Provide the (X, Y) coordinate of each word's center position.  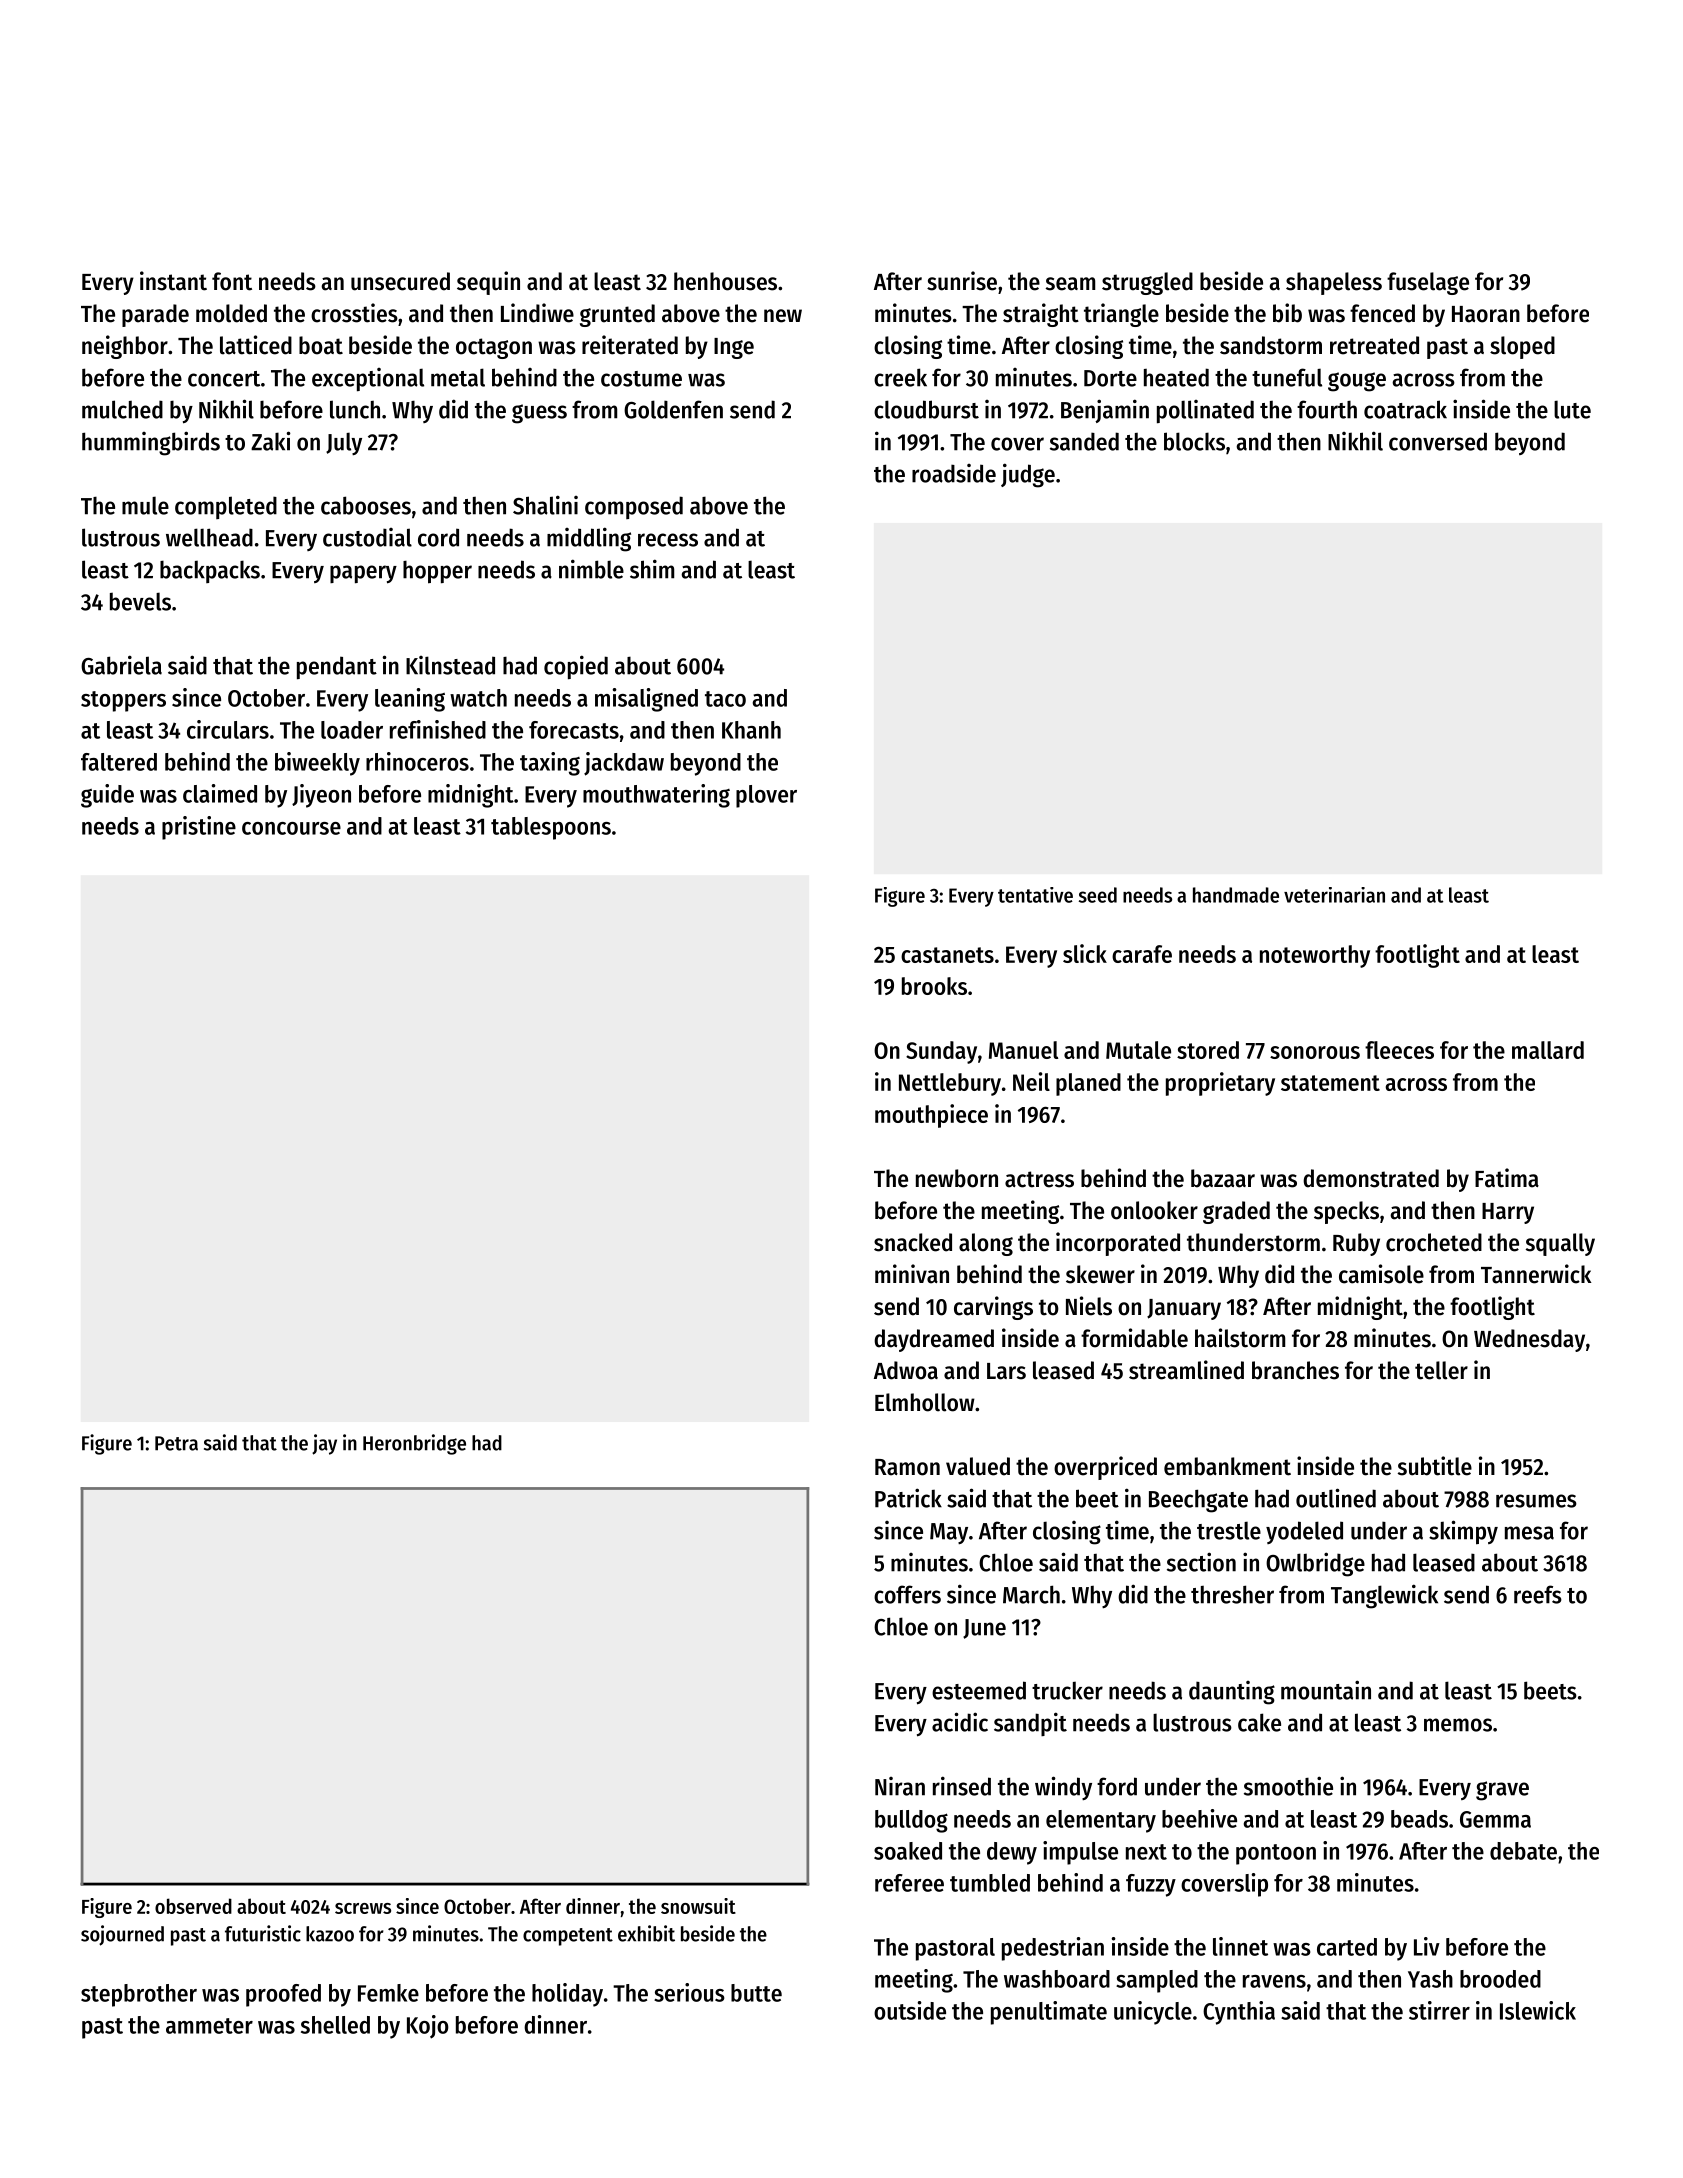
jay (324, 1444)
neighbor (125, 347)
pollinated (1205, 412)
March (1031, 1594)
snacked (913, 1242)
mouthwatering (656, 796)
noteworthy (1315, 956)
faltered (119, 762)
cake (1259, 1722)
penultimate (1049, 2013)
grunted (617, 315)
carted (1347, 1947)
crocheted (1434, 1242)
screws (363, 1908)
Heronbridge (414, 1444)
